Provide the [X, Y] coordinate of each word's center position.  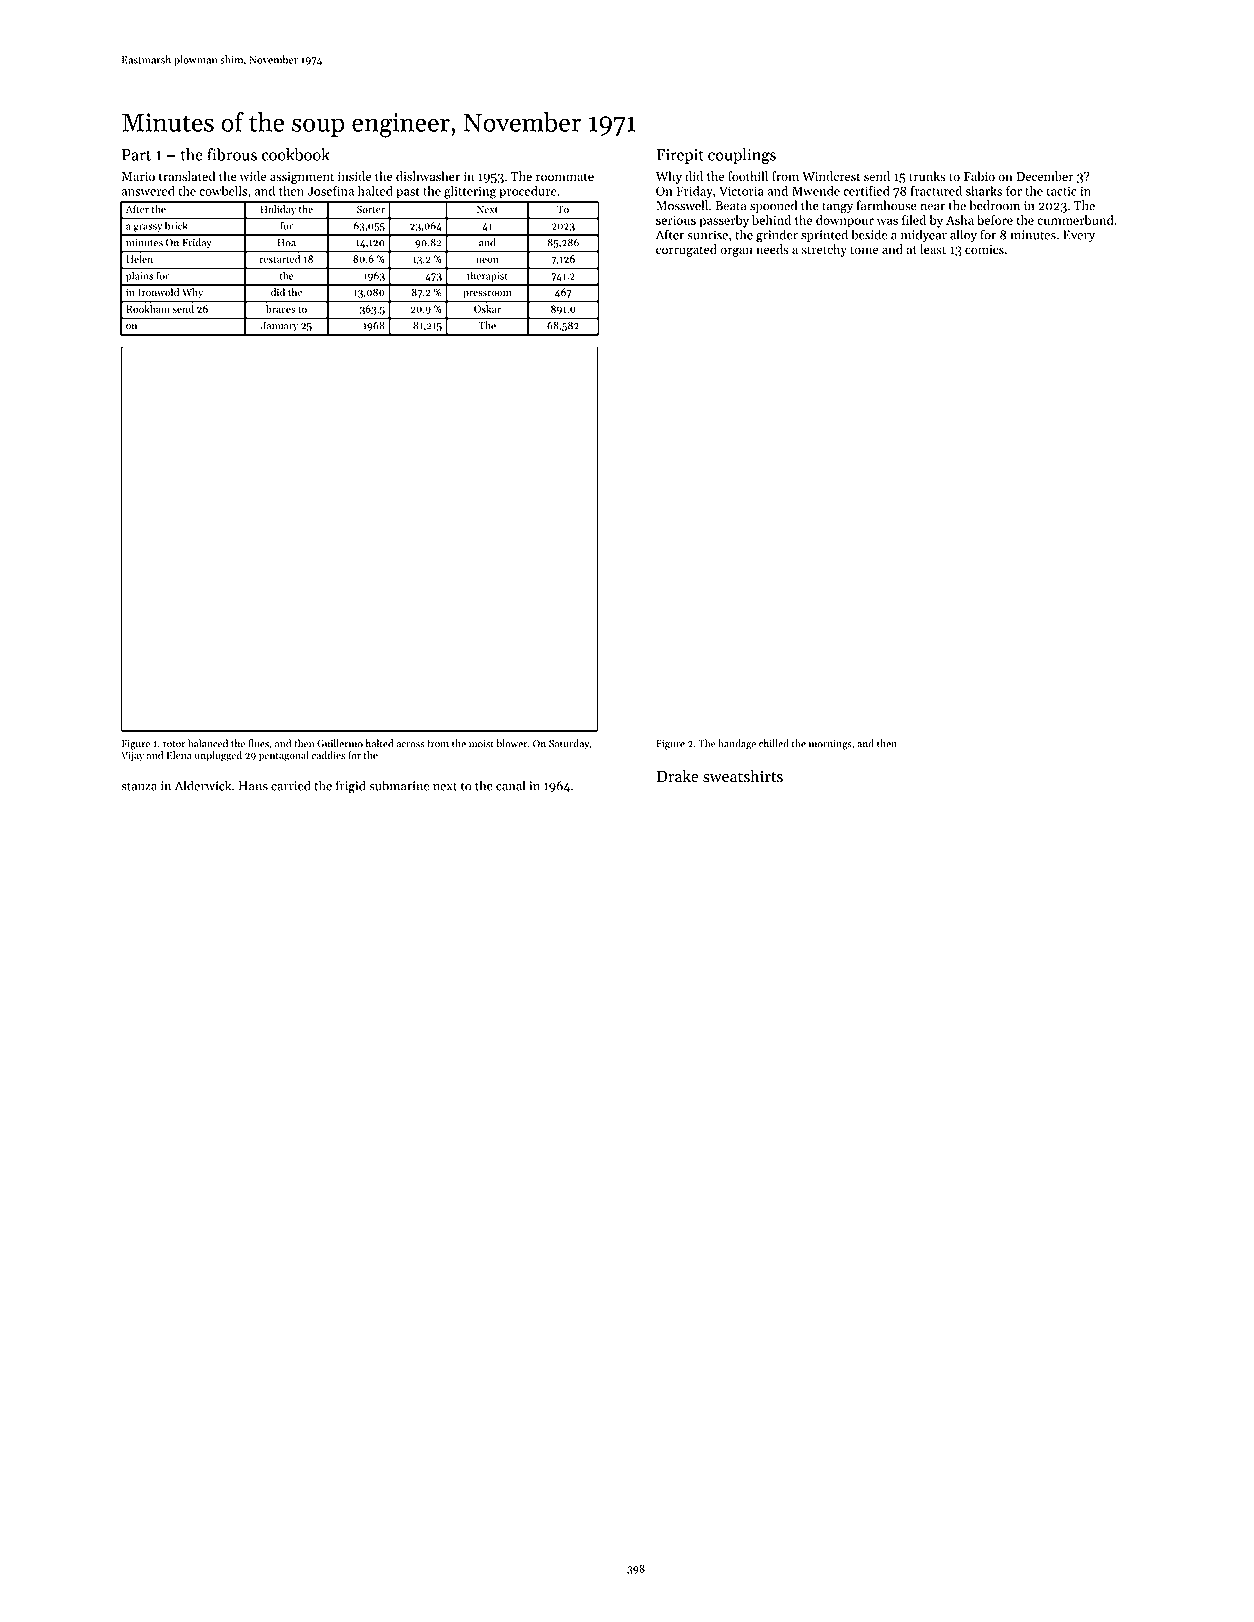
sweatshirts [743, 776]
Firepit [680, 156]
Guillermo [340, 743]
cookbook [296, 154]
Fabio [979, 176]
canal [510, 785]
